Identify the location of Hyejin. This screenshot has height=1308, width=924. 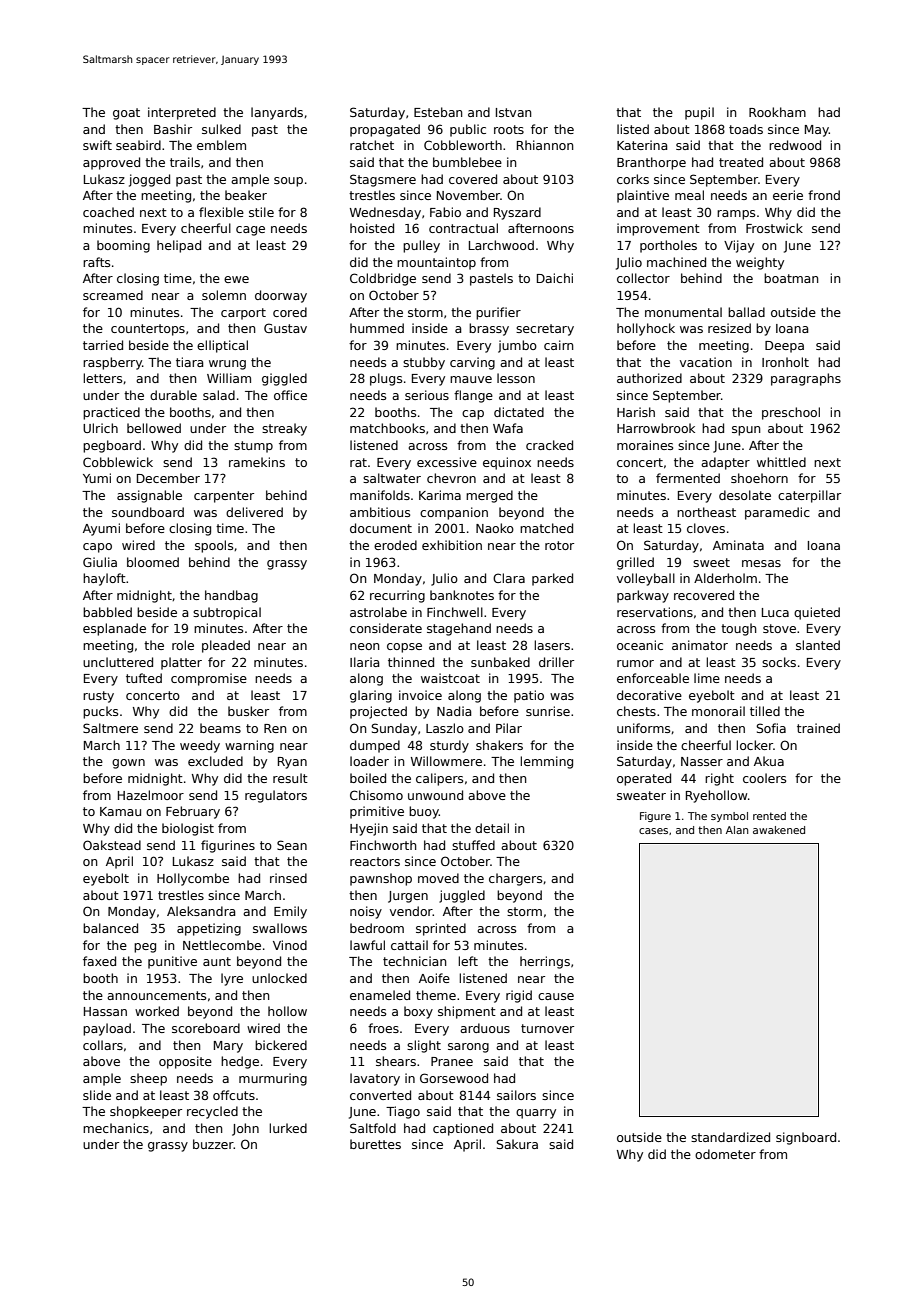
(369, 829).
